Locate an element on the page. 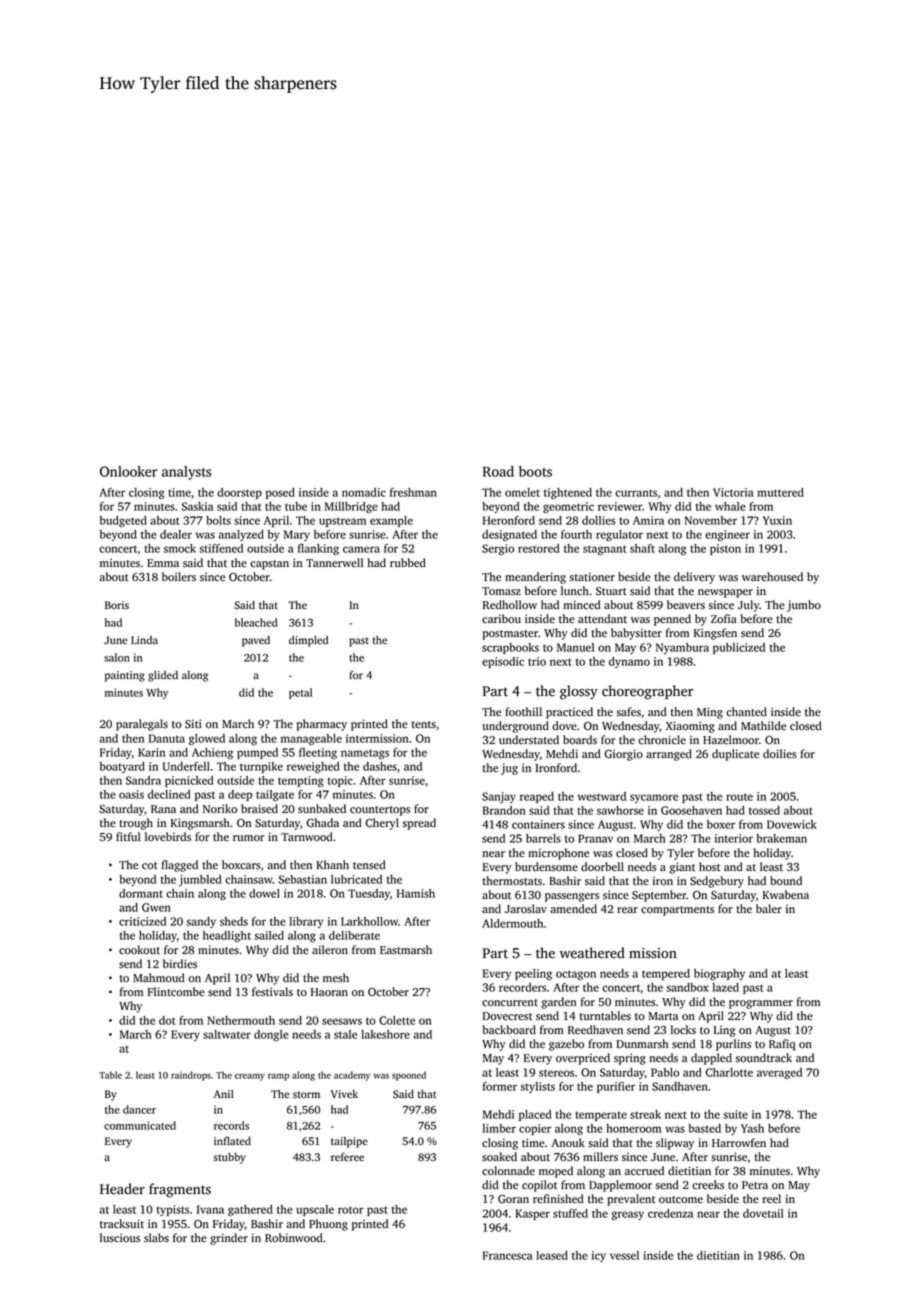 Image resolution: width=924 pixels, height=1308 pixels. biography is located at coordinates (719, 974).
